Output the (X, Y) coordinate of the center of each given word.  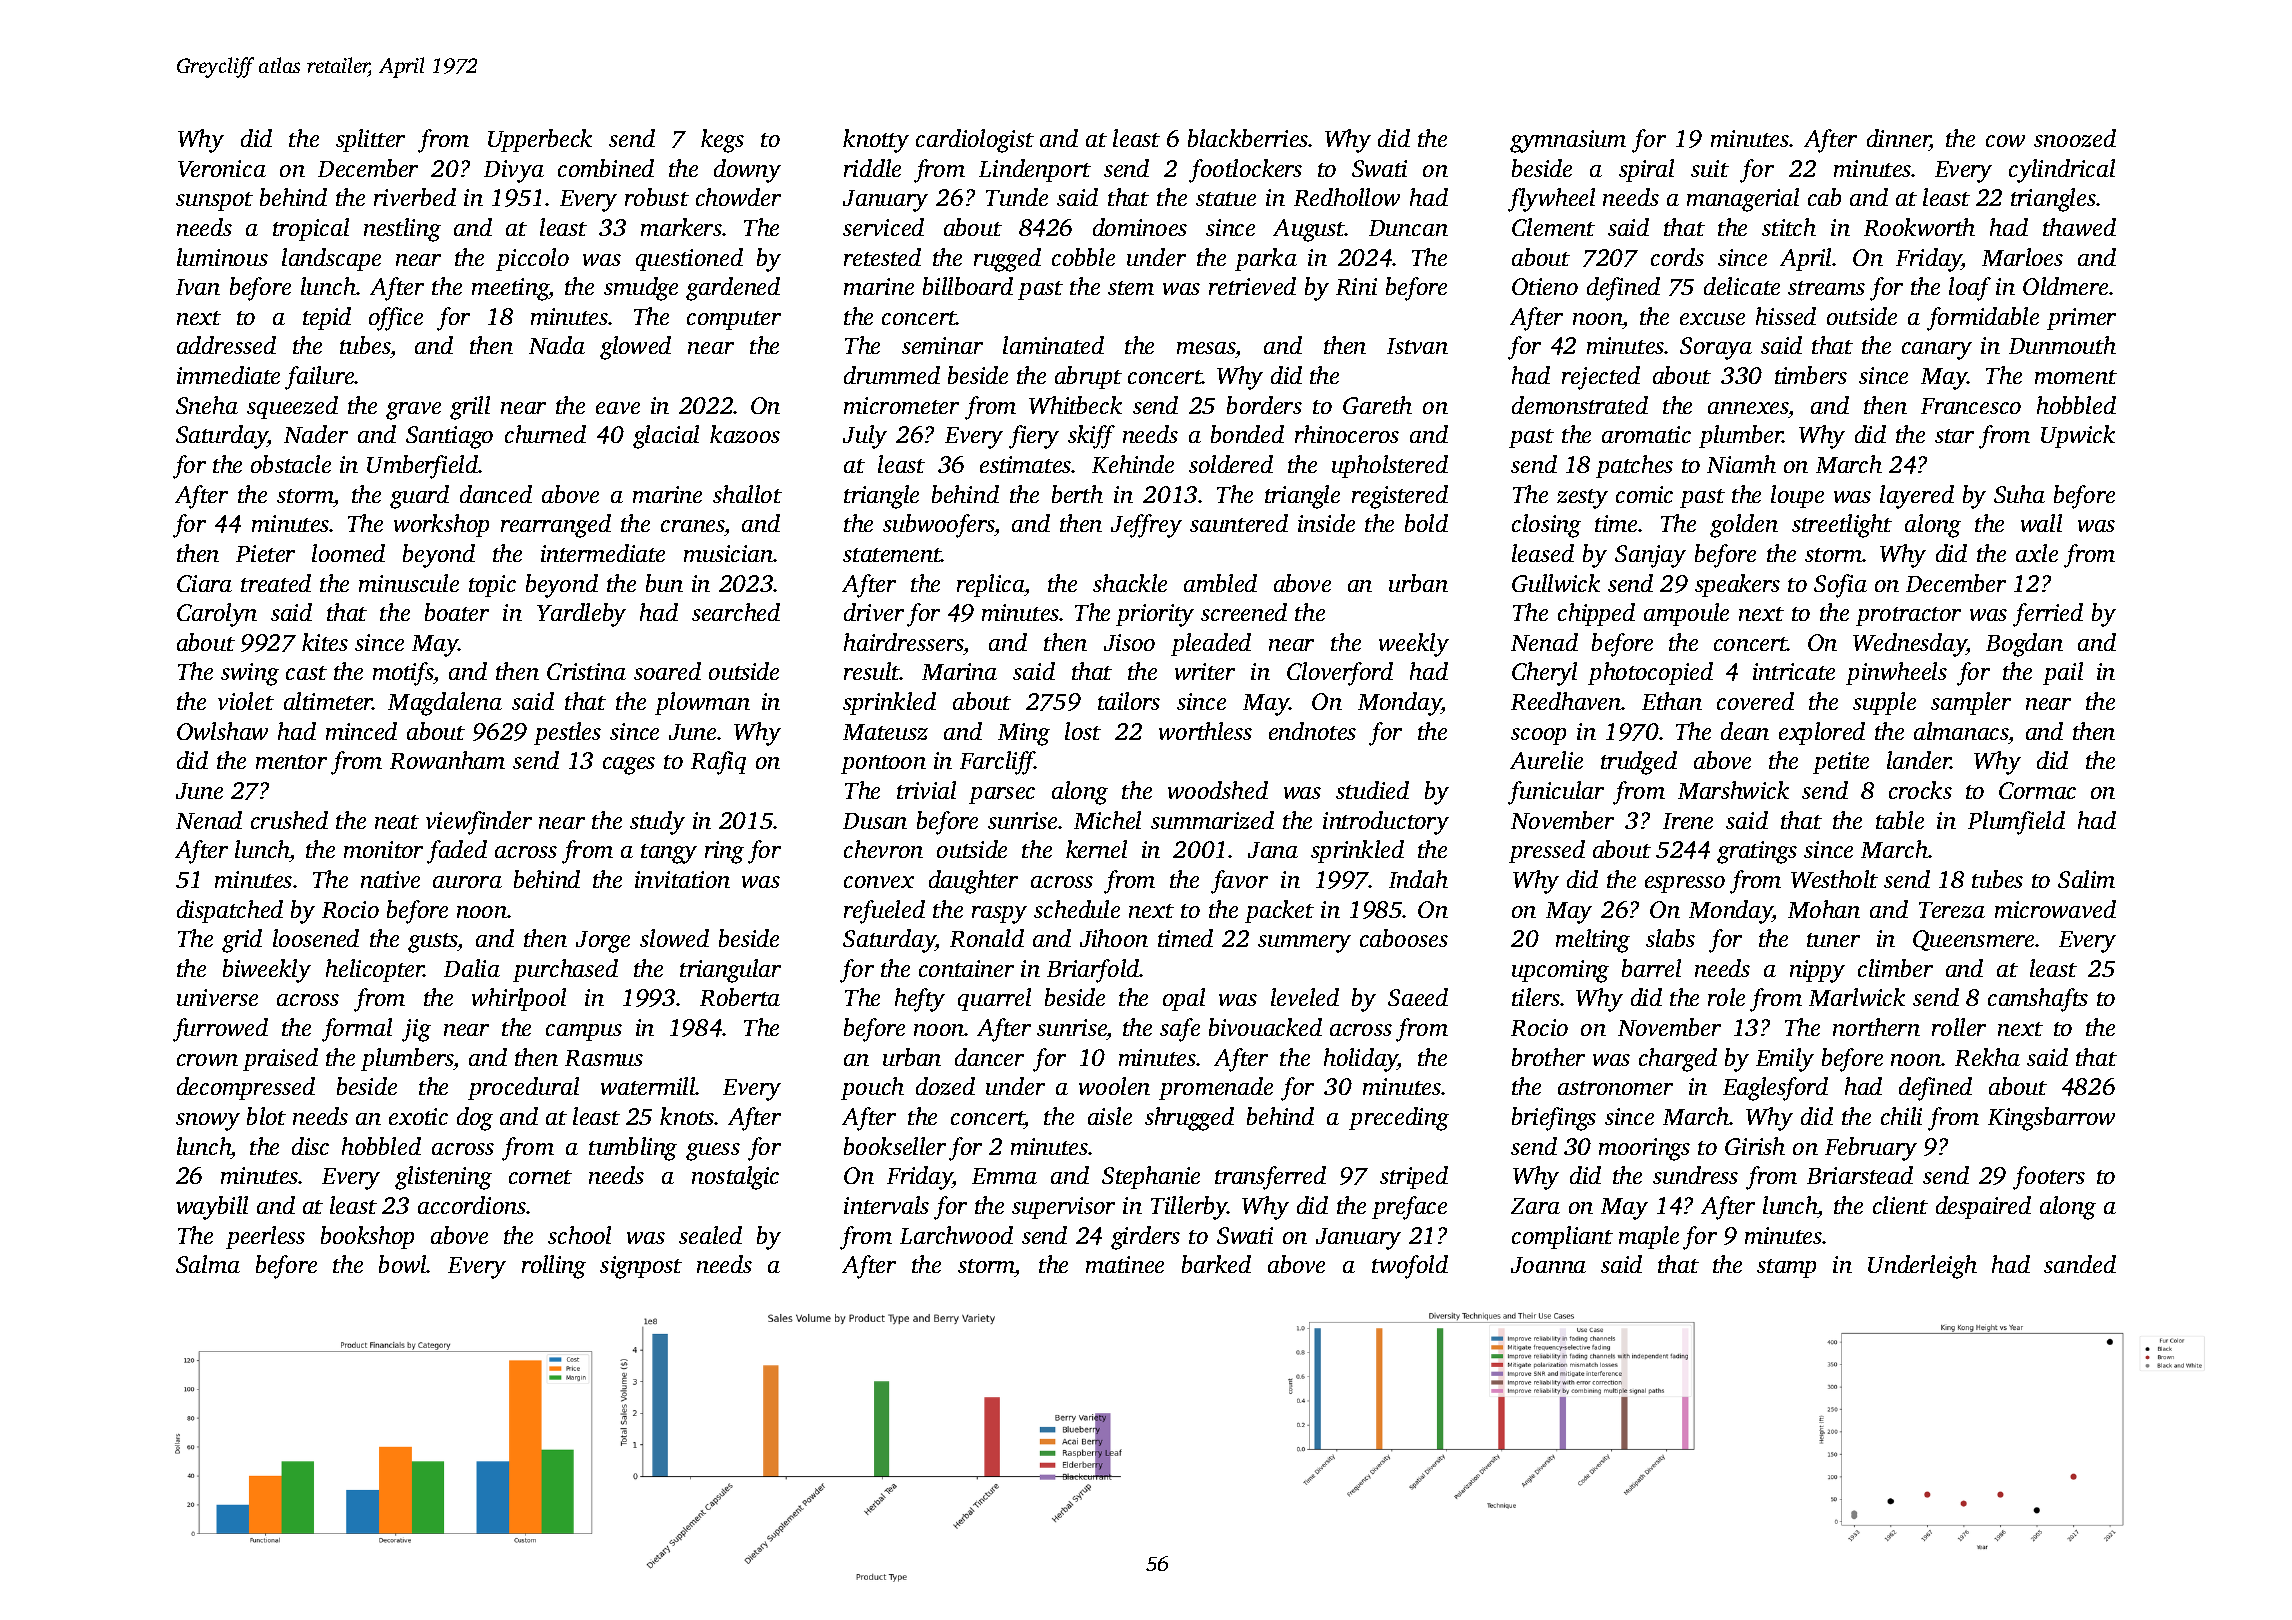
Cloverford (1340, 674)
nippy (1817, 971)
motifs (403, 674)
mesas (1206, 350)
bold (1426, 523)
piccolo (532, 259)
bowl (403, 1264)
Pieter (265, 553)
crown (207, 1060)
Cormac (2037, 790)
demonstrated (1580, 405)
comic (1644, 494)
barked (1216, 1264)
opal (1184, 999)
